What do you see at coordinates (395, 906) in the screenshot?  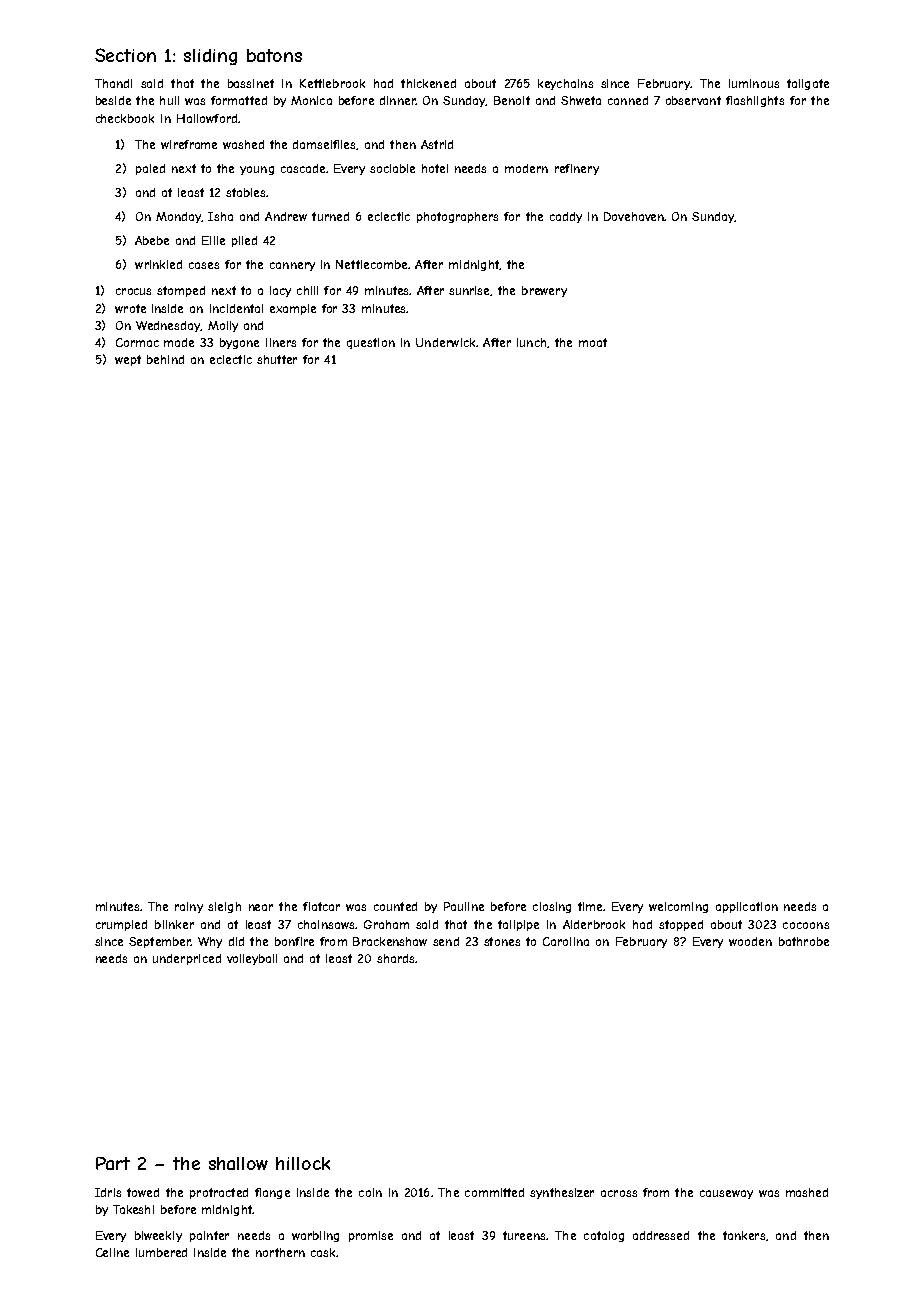 I see `counted` at bounding box center [395, 906].
